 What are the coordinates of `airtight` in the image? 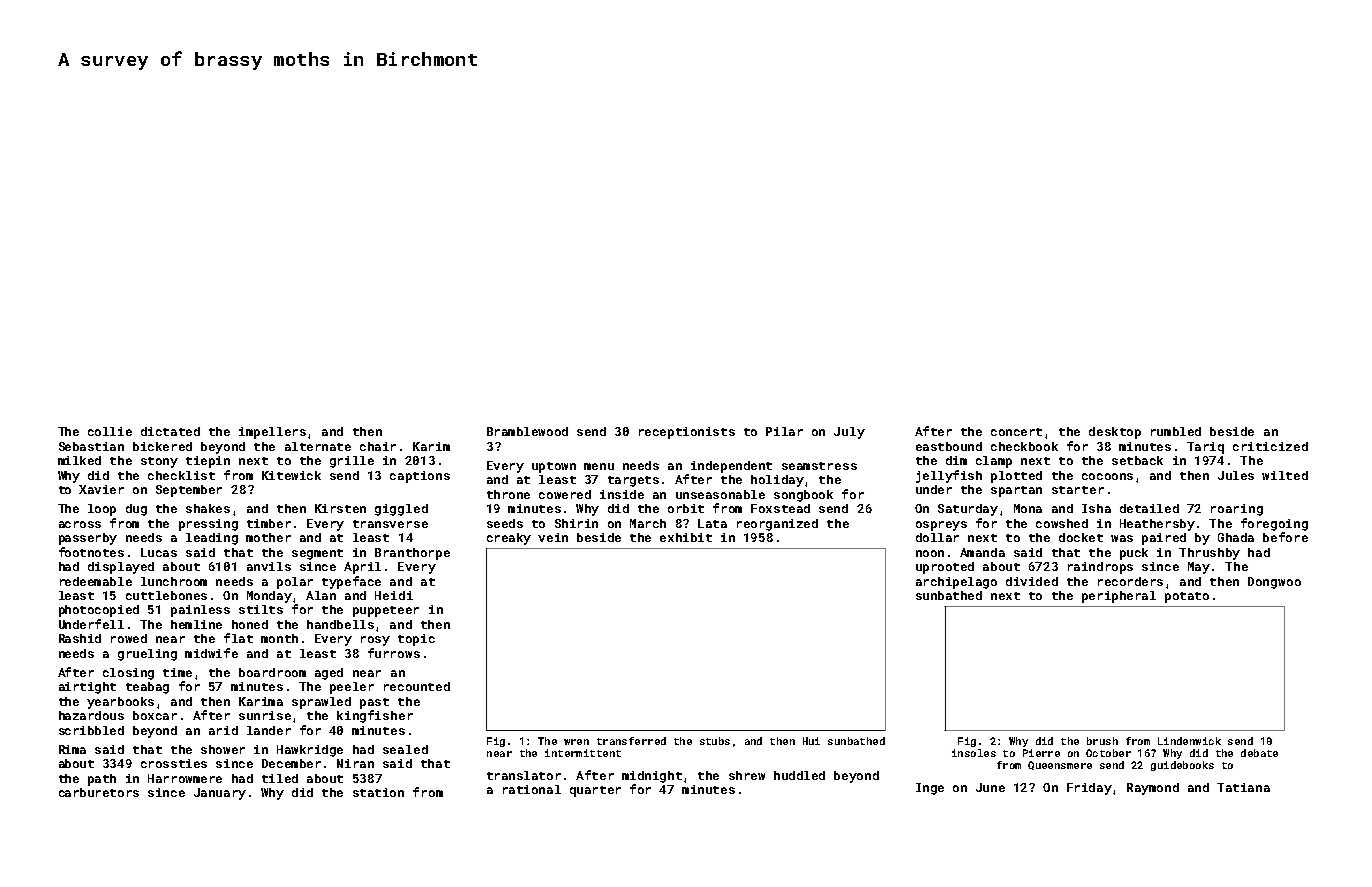 It's located at (87, 688).
